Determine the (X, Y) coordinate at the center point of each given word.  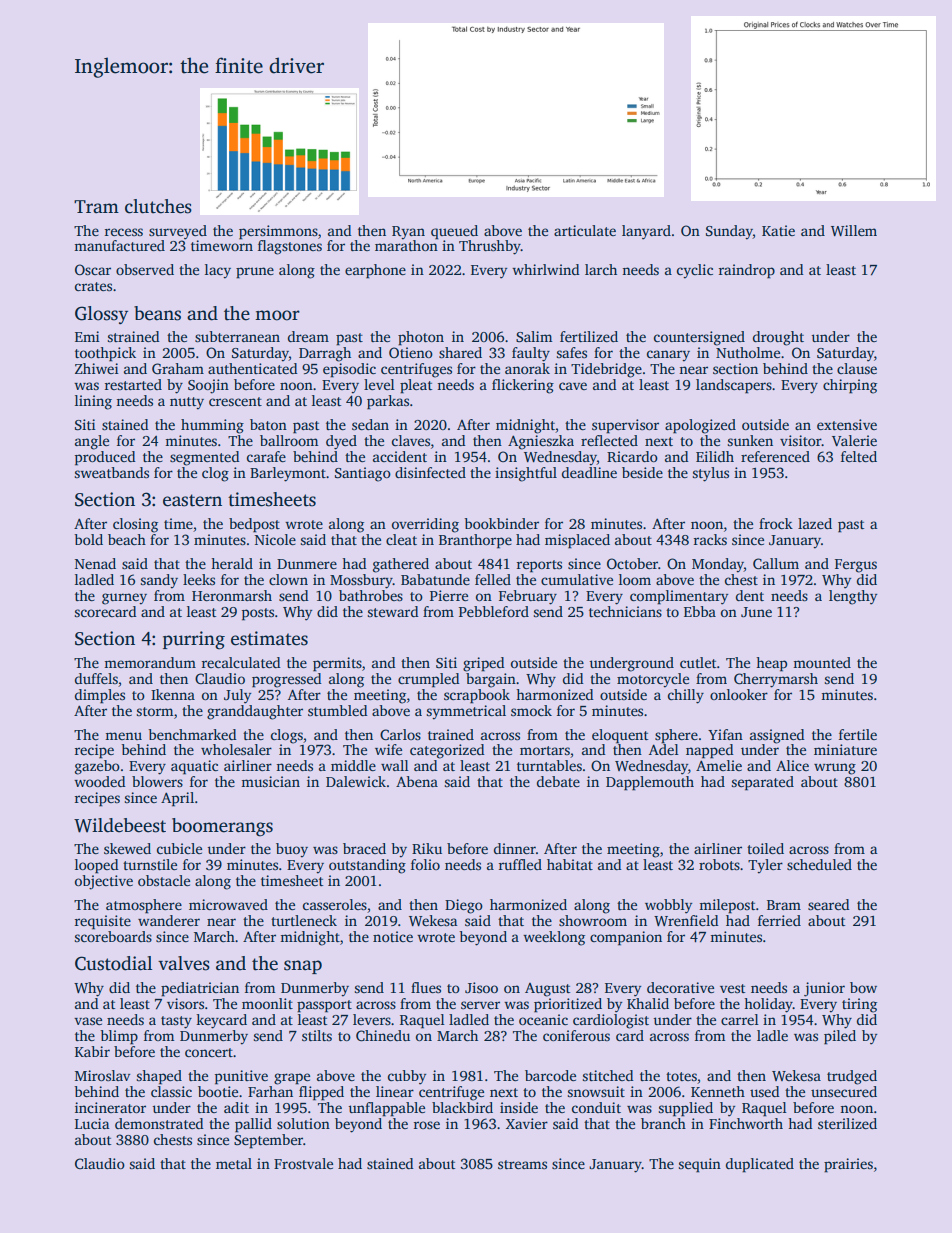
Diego (464, 906)
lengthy (853, 597)
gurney (124, 599)
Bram (784, 905)
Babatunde (435, 579)
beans (157, 313)
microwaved (228, 904)
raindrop (747, 271)
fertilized (589, 336)
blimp (119, 1037)
